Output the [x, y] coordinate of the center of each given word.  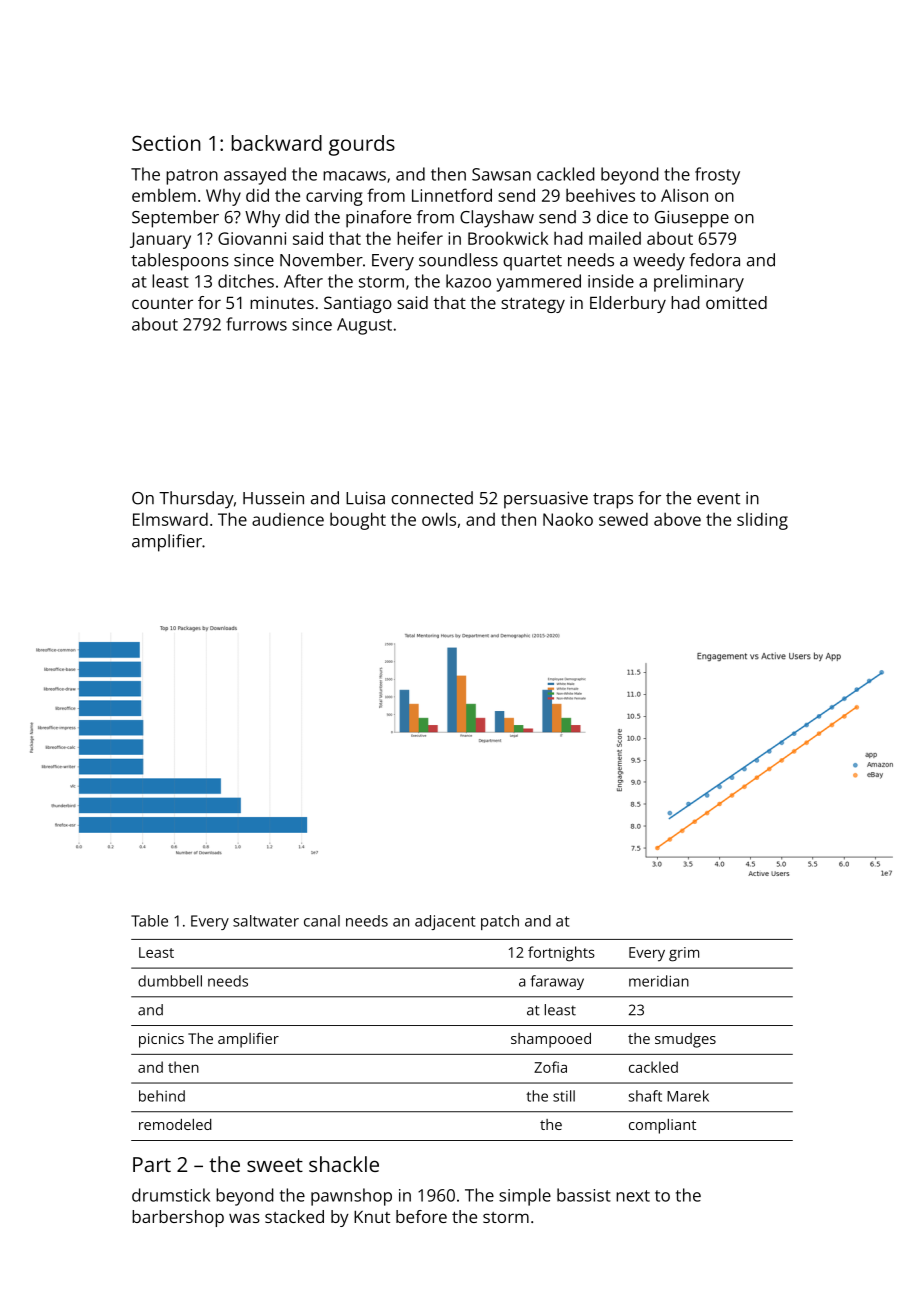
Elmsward [170, 519]
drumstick [171, 1195]
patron [192, 177]
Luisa [365, 498]
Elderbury [628, 304]
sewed [623, 519]
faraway [557, 982]
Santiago [358, 304]
